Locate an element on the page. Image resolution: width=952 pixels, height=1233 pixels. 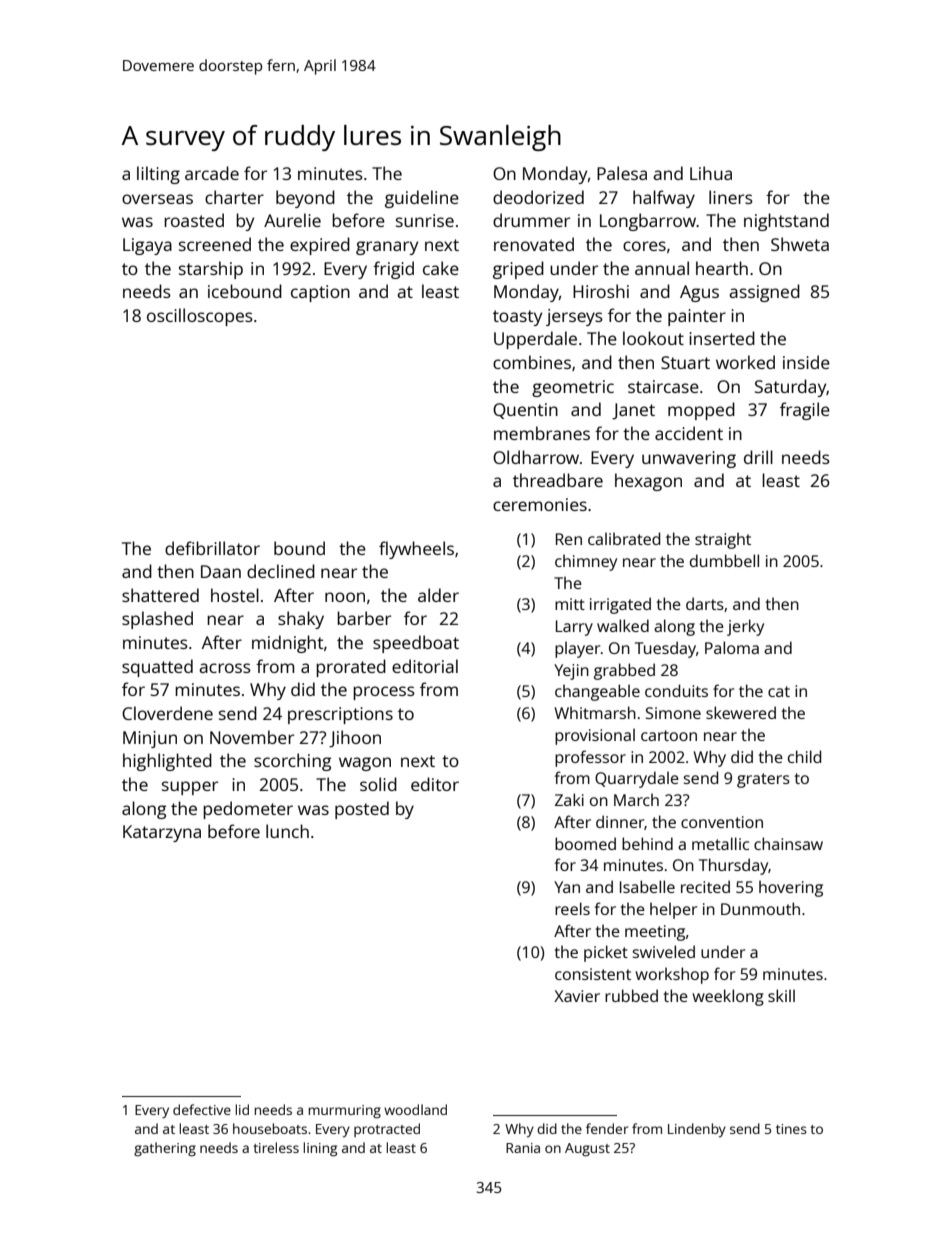
child is located at coordinates (804, 756).
